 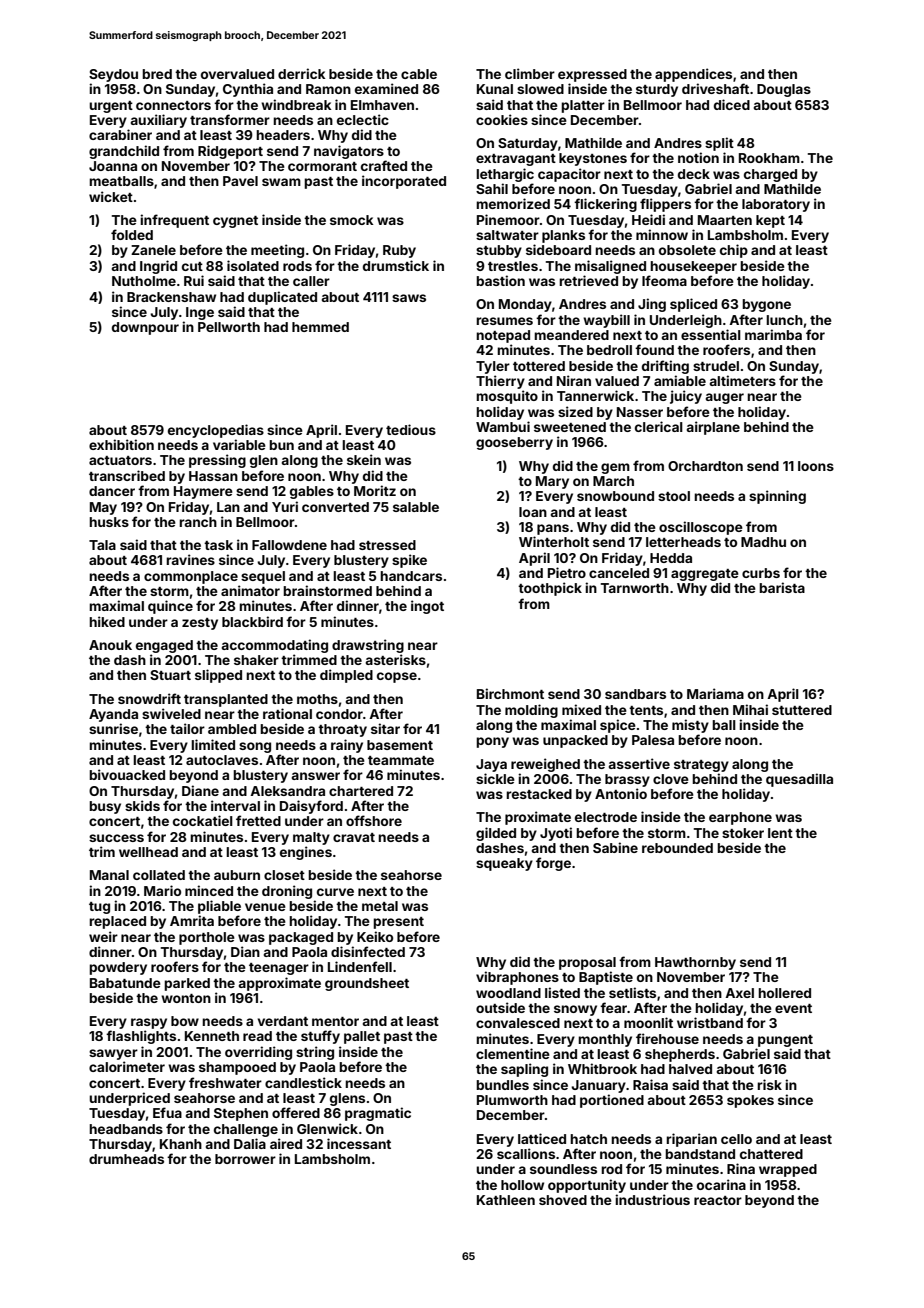 I want to click on swam, so click(x=281, y=182).
